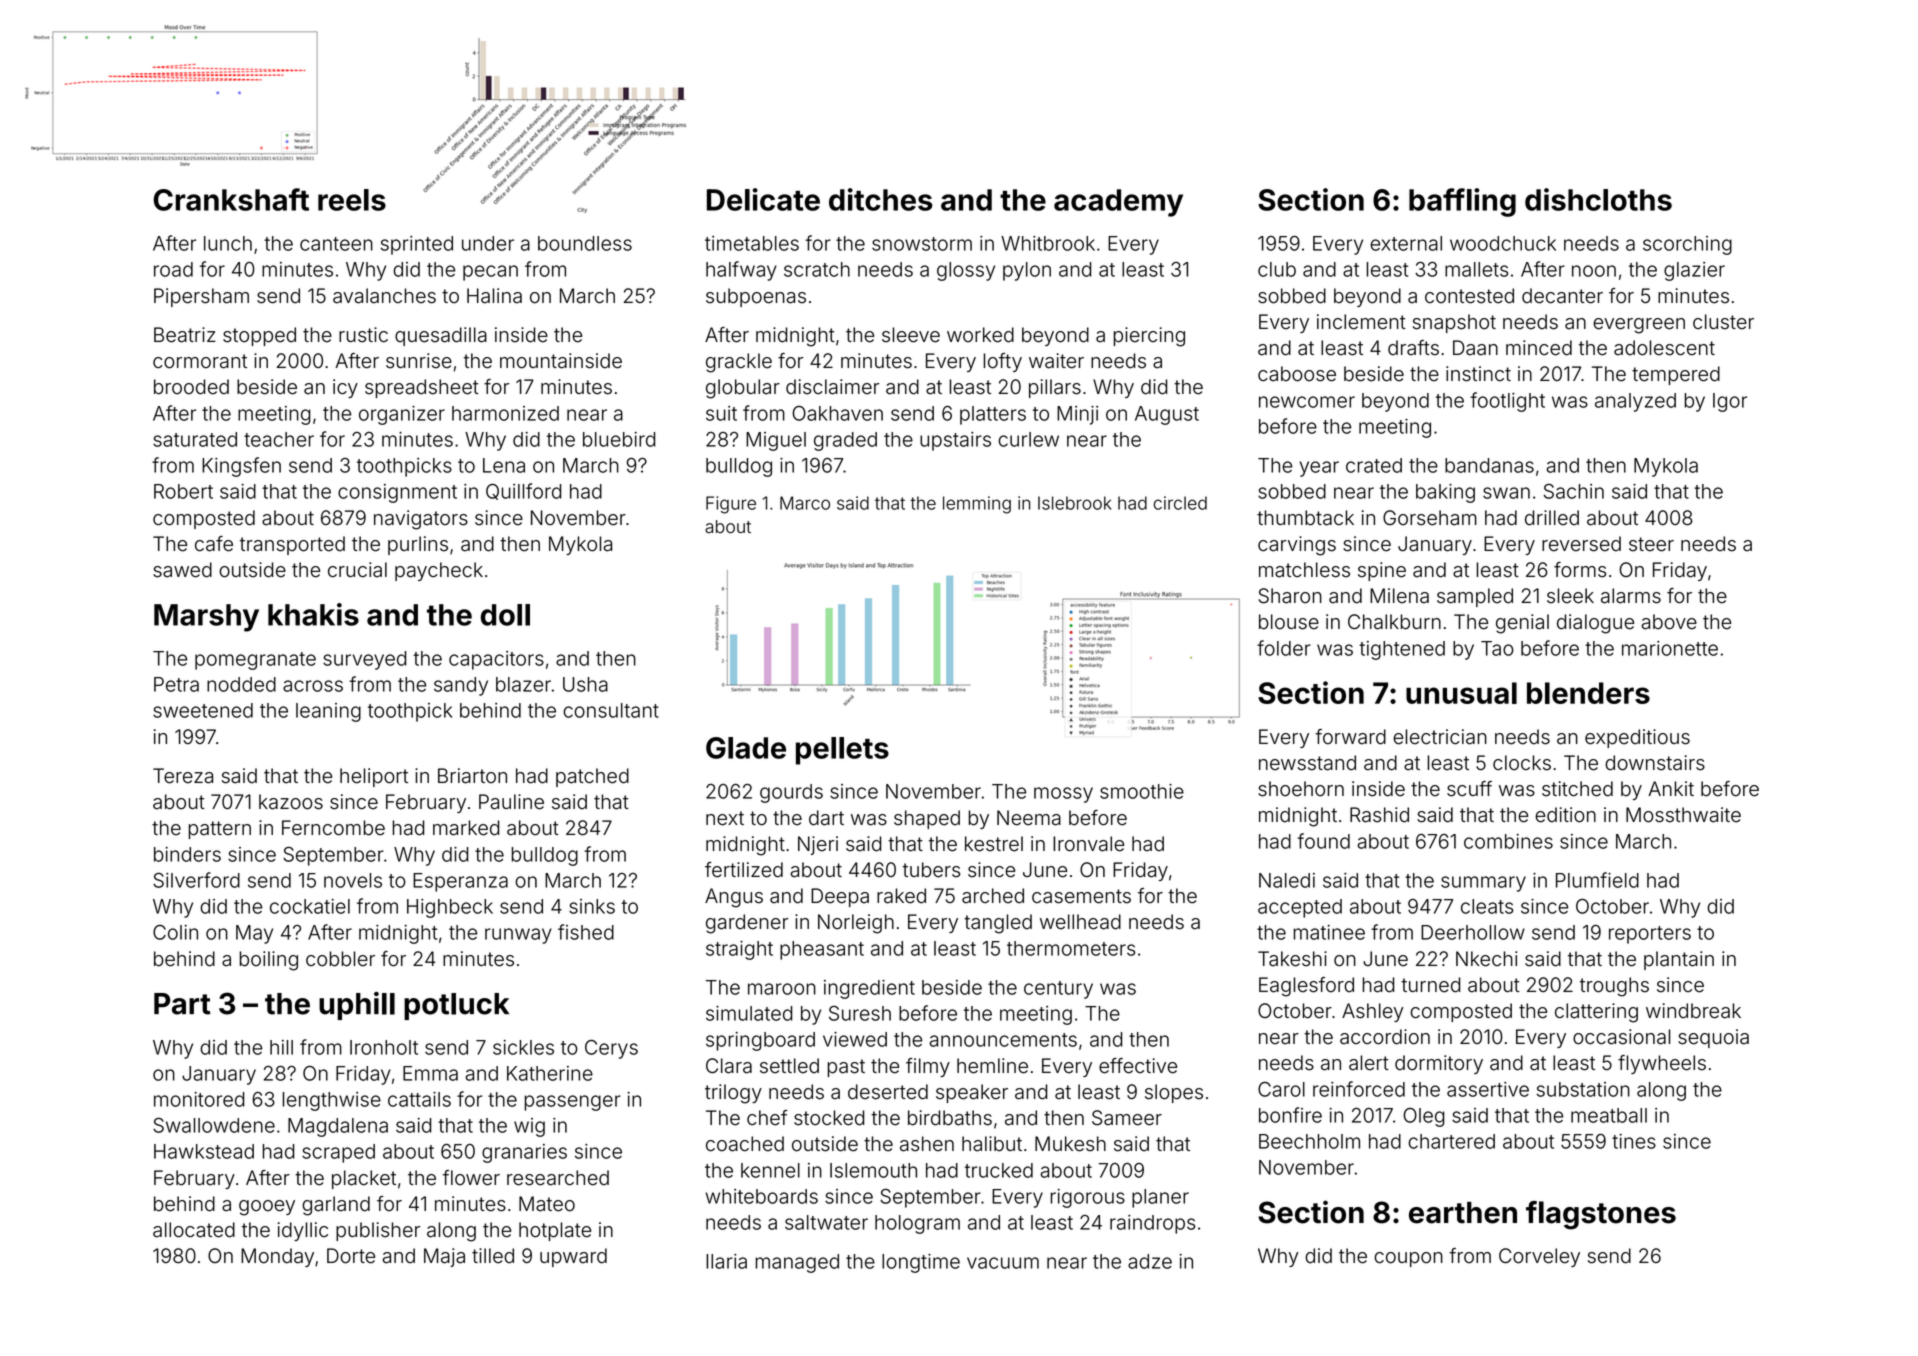 The width and height of the screenshot is (1918, 1356). I want to click on transported, so click(292, 545).
